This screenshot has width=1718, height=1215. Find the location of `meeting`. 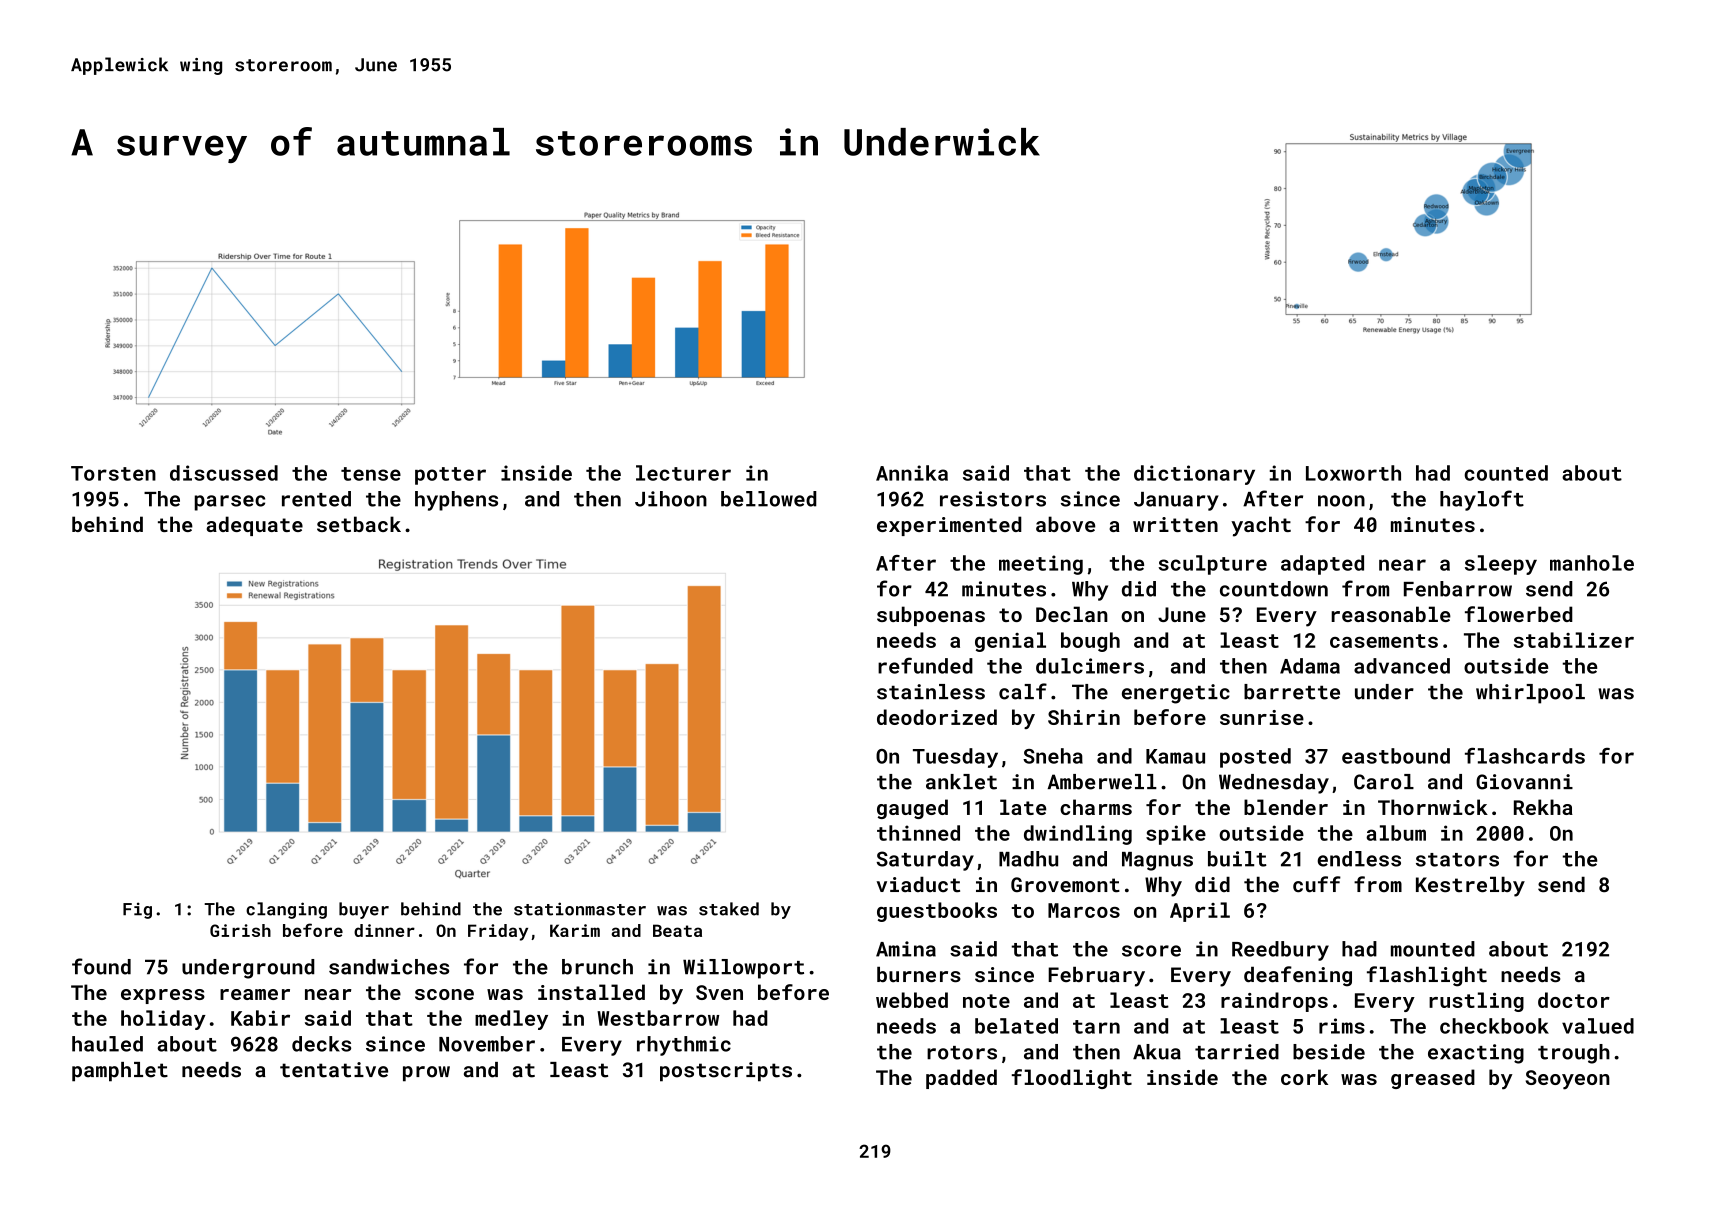

meeting is located at coordinates (1041, 565).
